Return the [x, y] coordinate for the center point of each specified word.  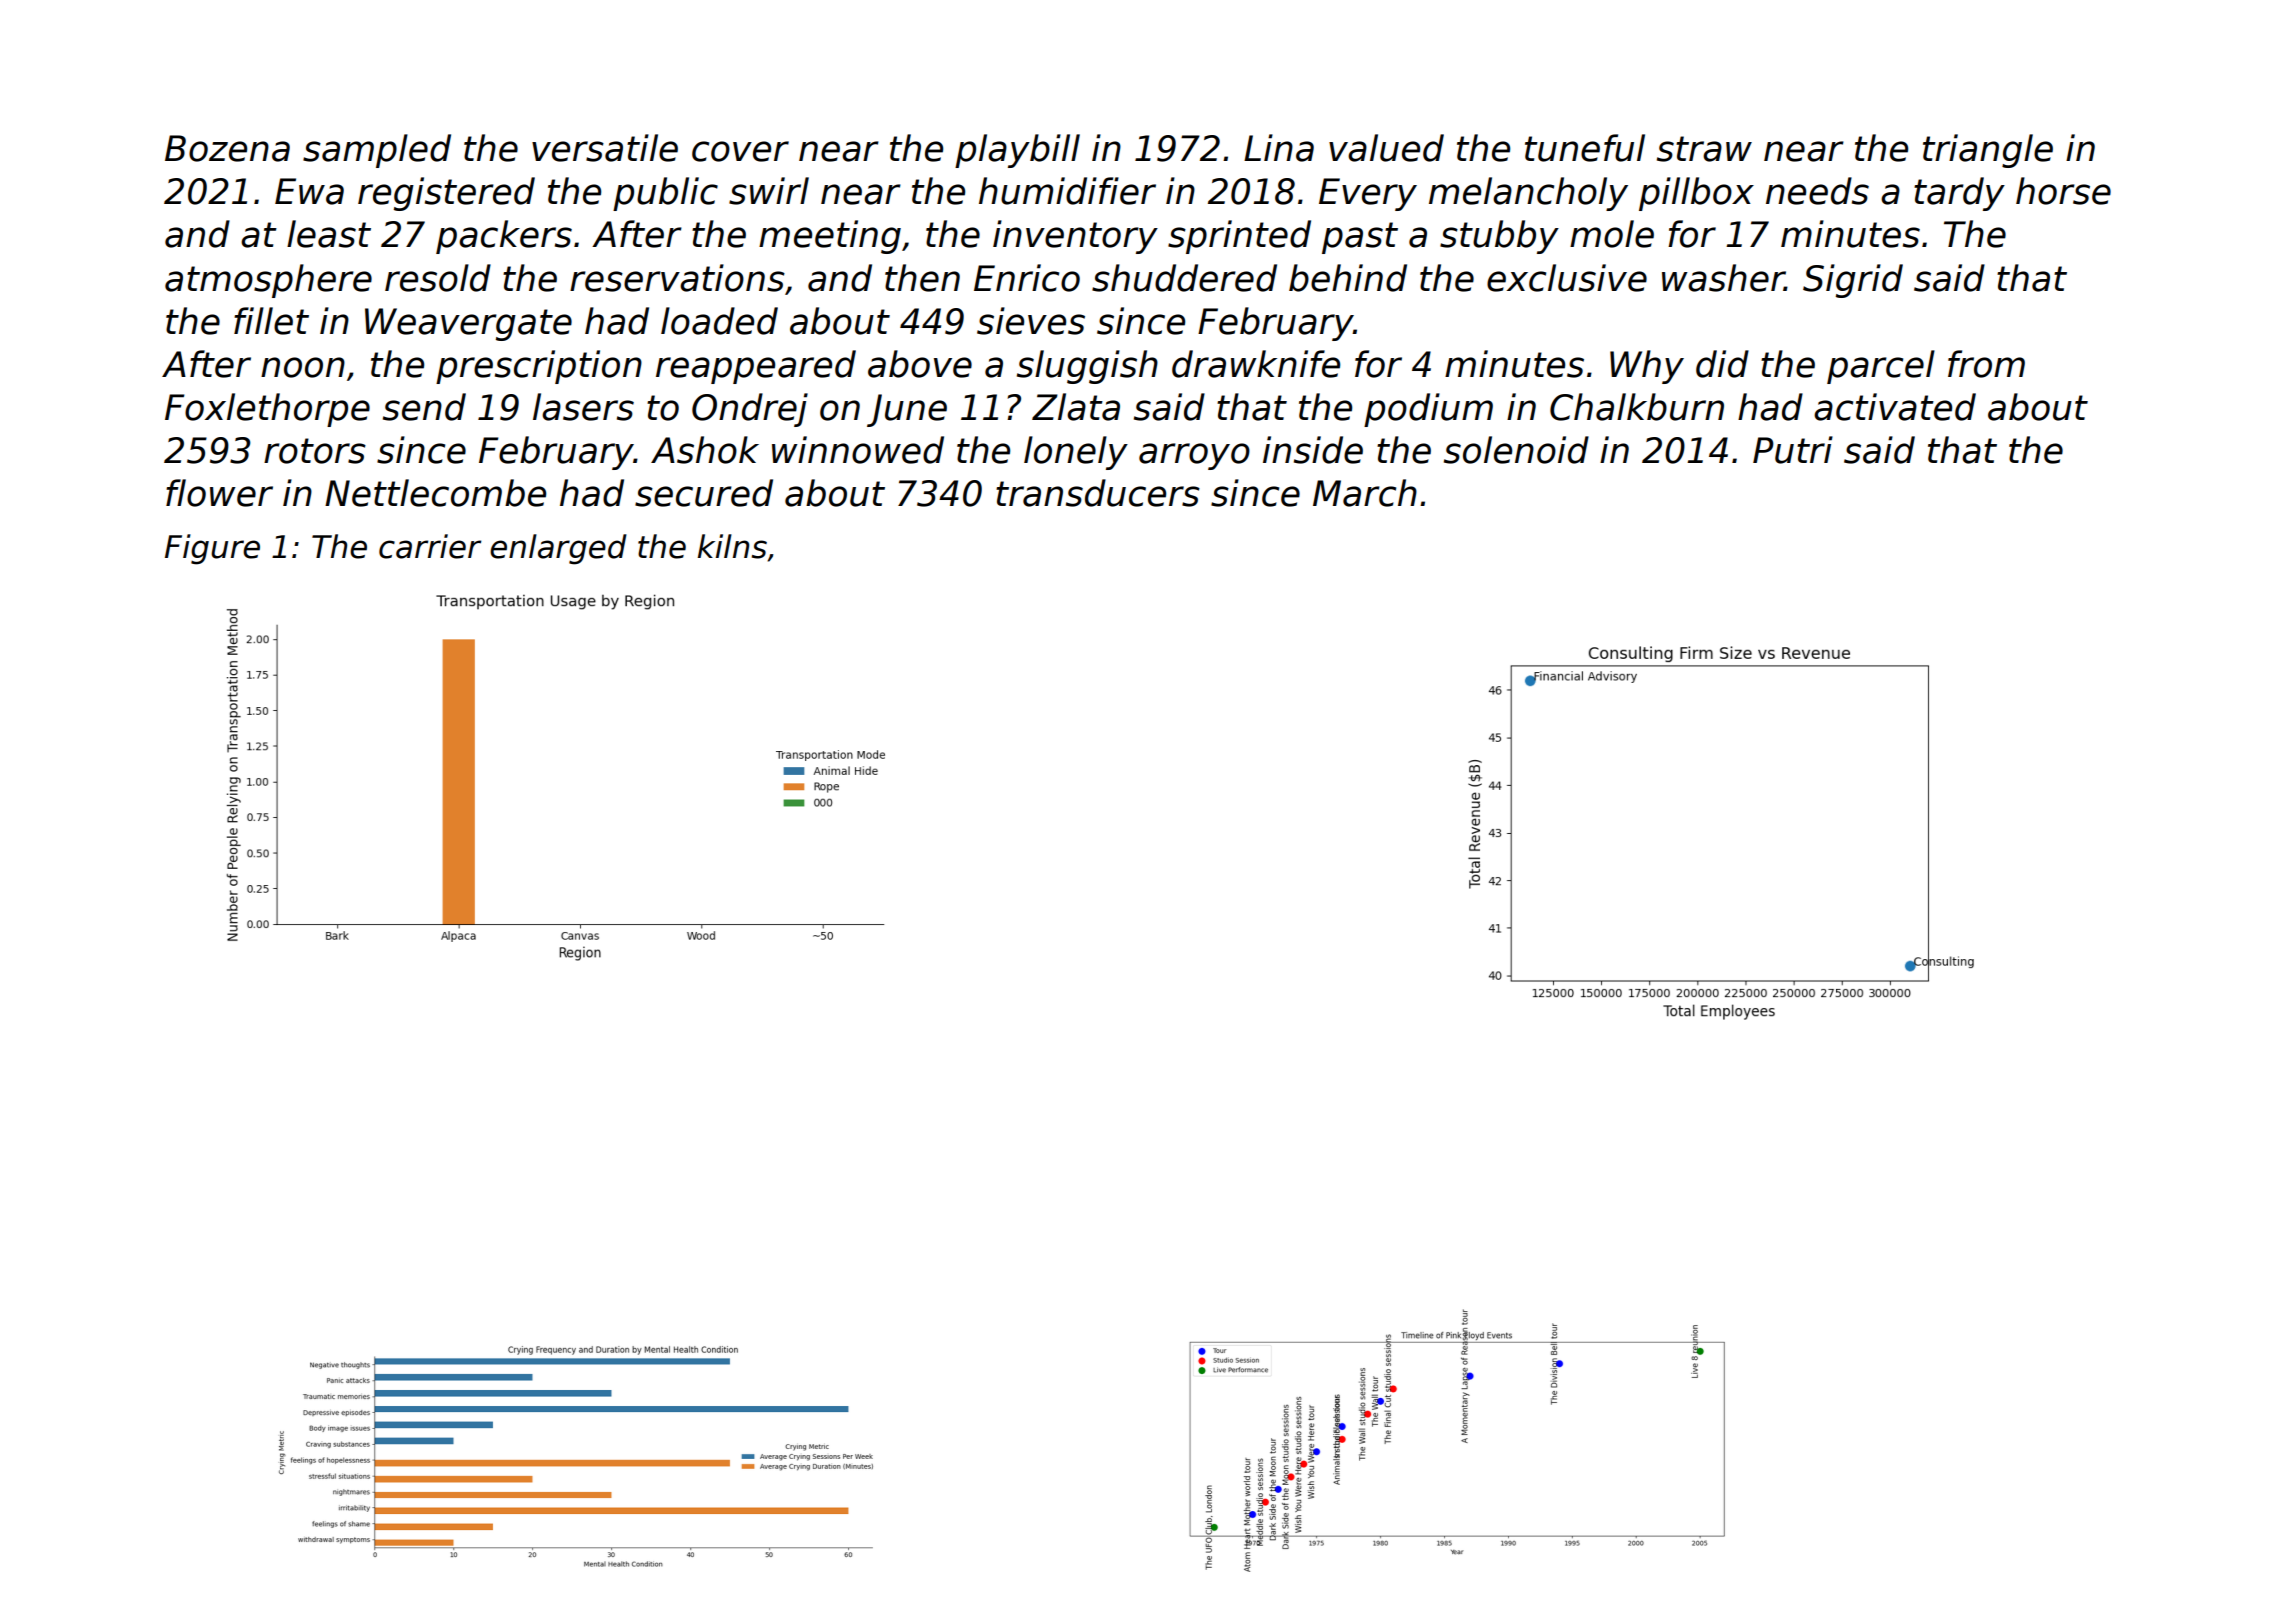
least [329, 234]
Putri [1793, 450]
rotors [315, 451]
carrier [430, 546]
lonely [1076, 453]
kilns [732, 546]
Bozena [227, 148]
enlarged [558, 549]
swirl [769, 191]
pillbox [1696, 194]
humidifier [1067, 191]
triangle [1988, 151]
